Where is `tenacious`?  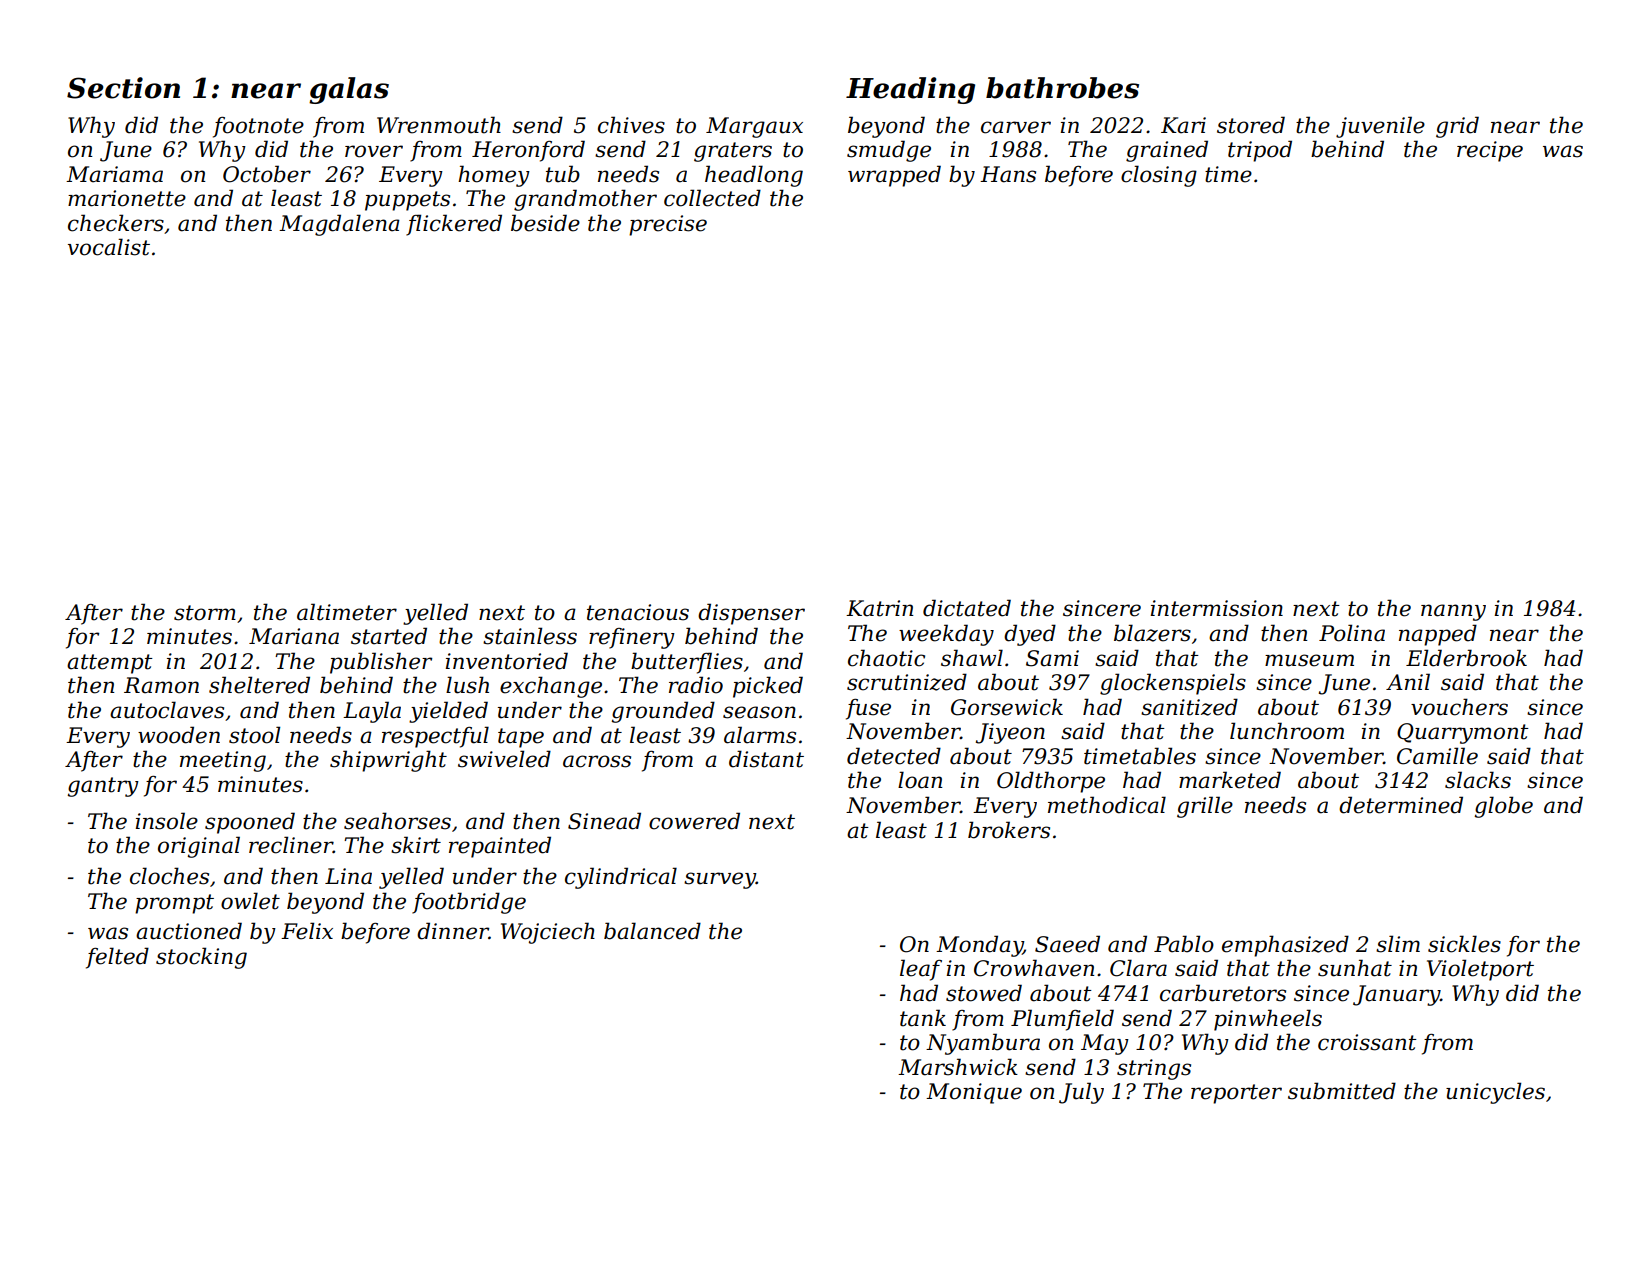
tenacious is located at coordinates (638, 612).
